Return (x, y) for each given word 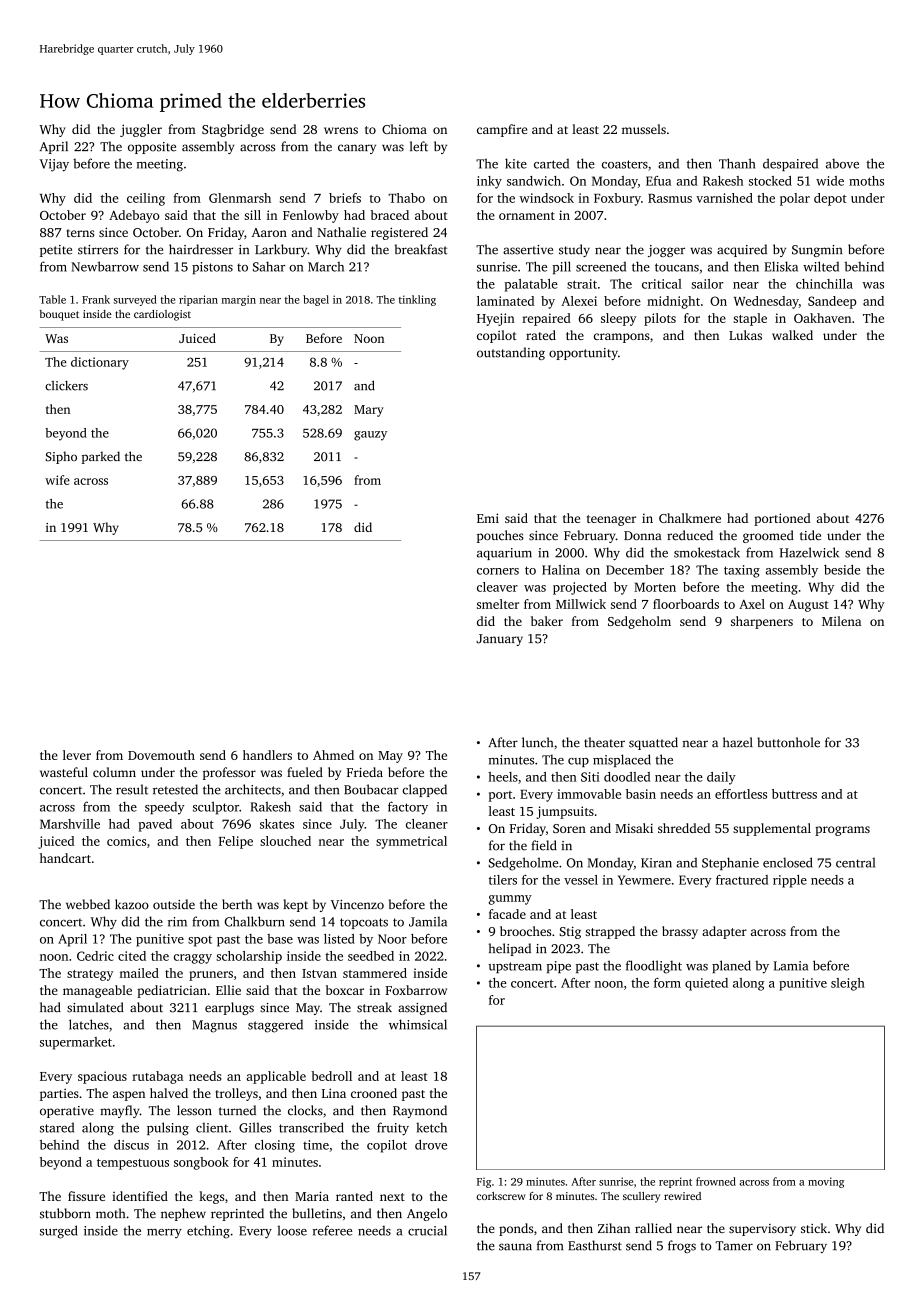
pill (562, 267)
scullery (641, 1197)
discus (131, 1145)
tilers (503, 880)
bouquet (59, 315)
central (855, 863)
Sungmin (817, 251)
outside (174, 904)
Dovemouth (161, 755)
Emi (488, 518)
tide (810, 535)
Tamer (734, 1246)
